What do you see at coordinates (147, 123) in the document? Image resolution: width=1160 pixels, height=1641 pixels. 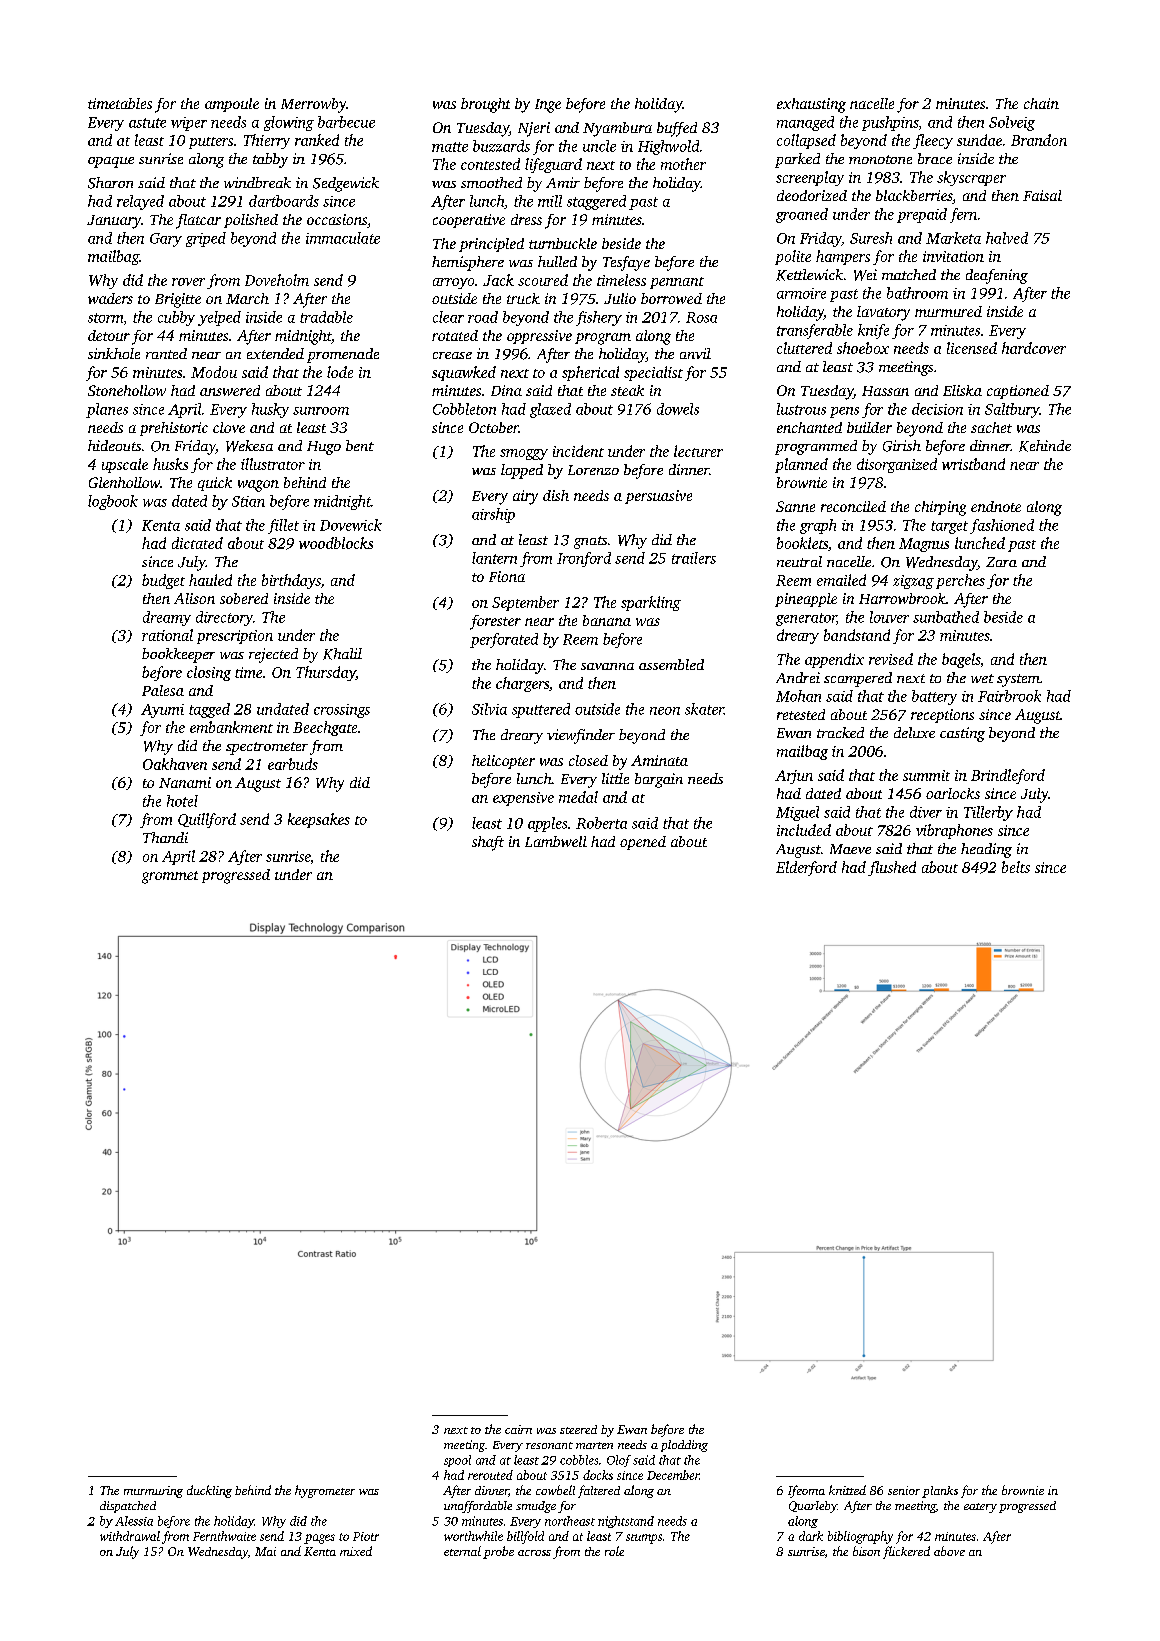 I see `astute` at bounding box center [147, 123].
